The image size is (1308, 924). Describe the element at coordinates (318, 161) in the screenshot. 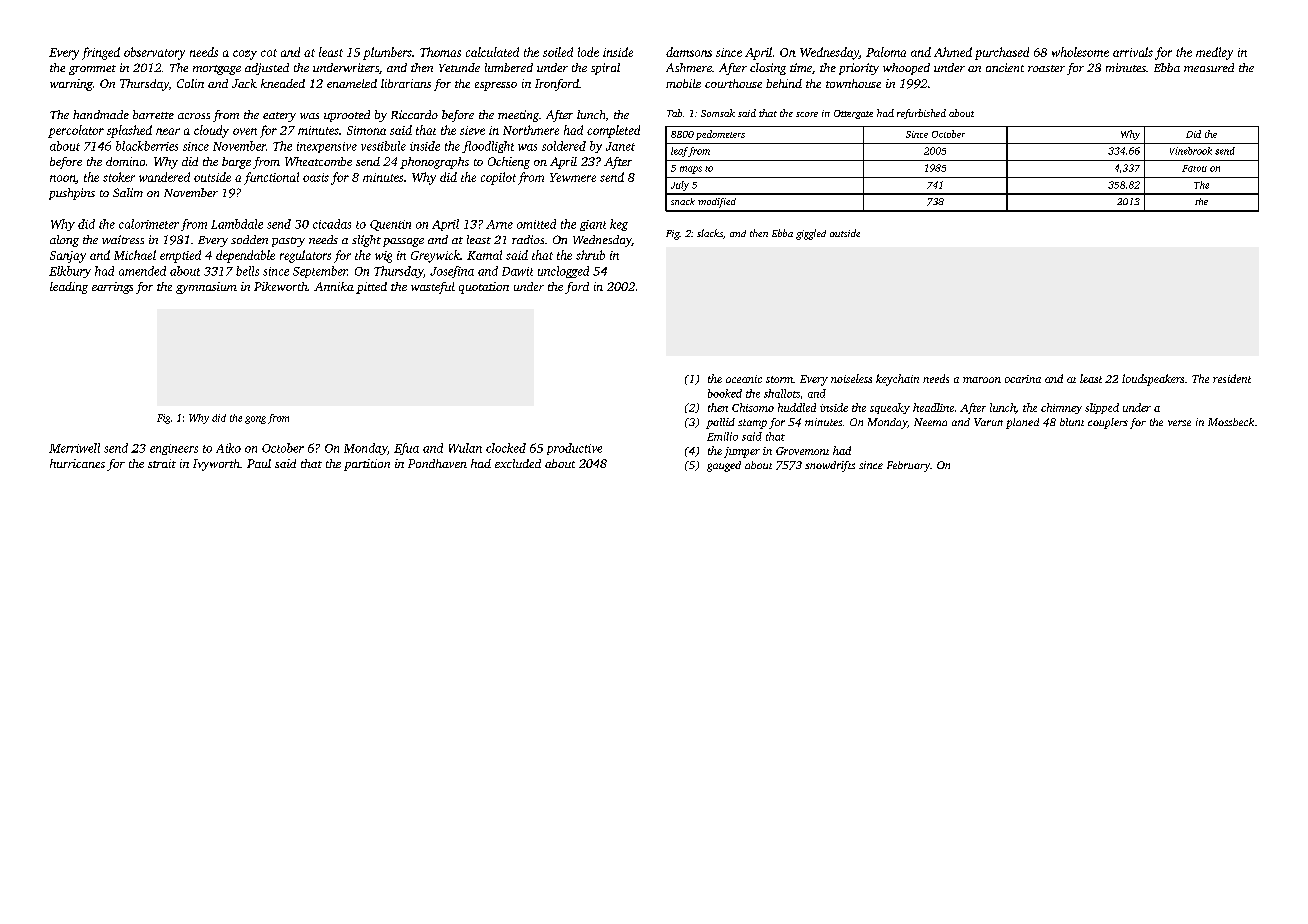

I see `Wheatcombe` at that location.
